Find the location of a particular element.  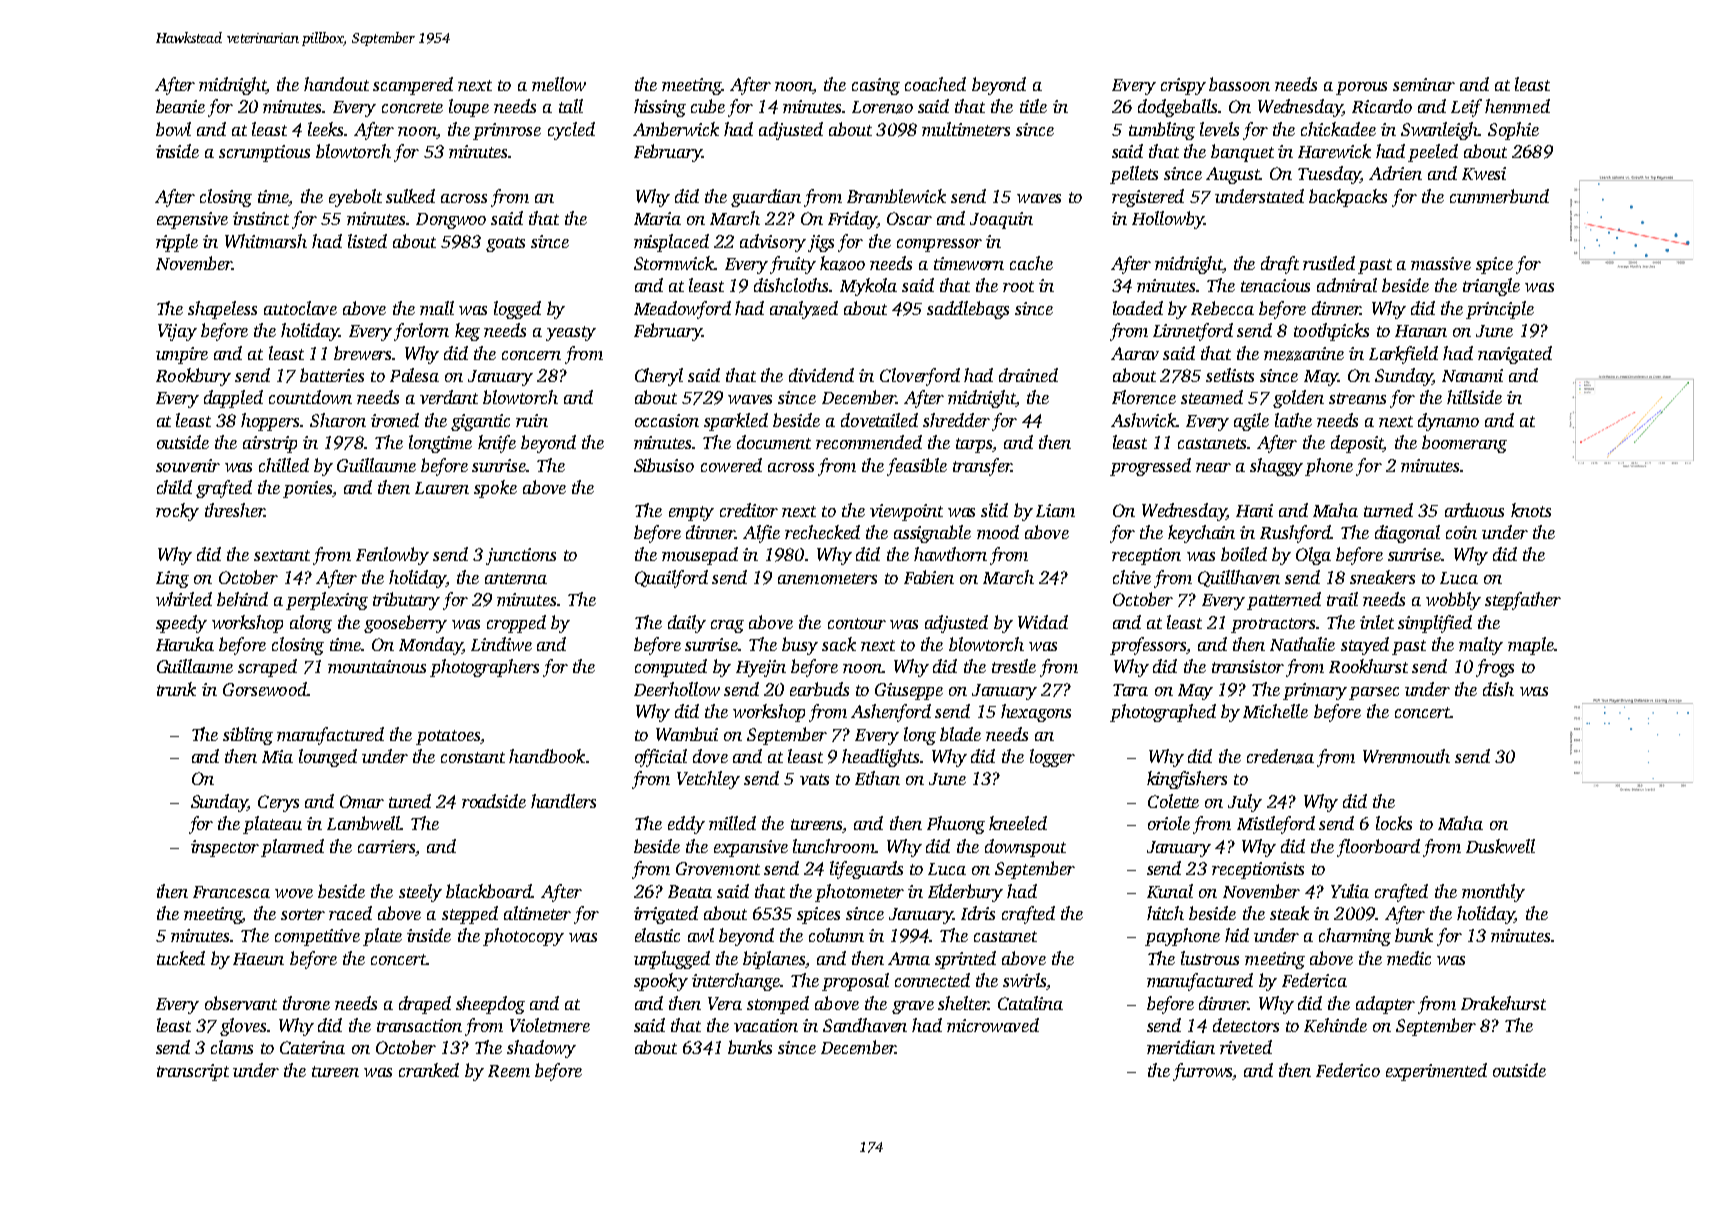

anemometers is located at coordinates (827, 578).
